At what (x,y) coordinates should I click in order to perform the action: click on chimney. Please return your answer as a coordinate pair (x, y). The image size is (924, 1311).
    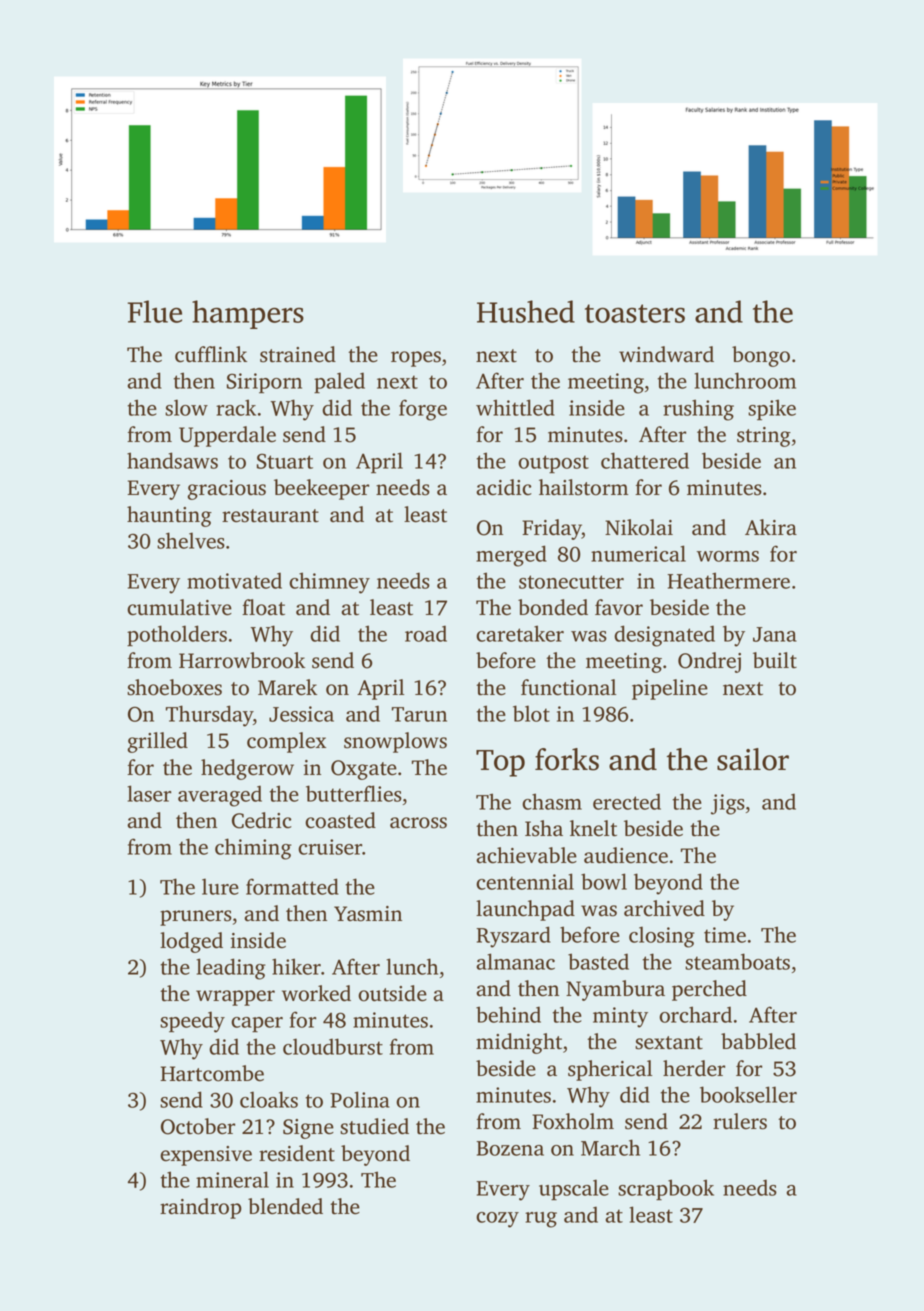
    Looking at the image, I should click on (329, 583).
